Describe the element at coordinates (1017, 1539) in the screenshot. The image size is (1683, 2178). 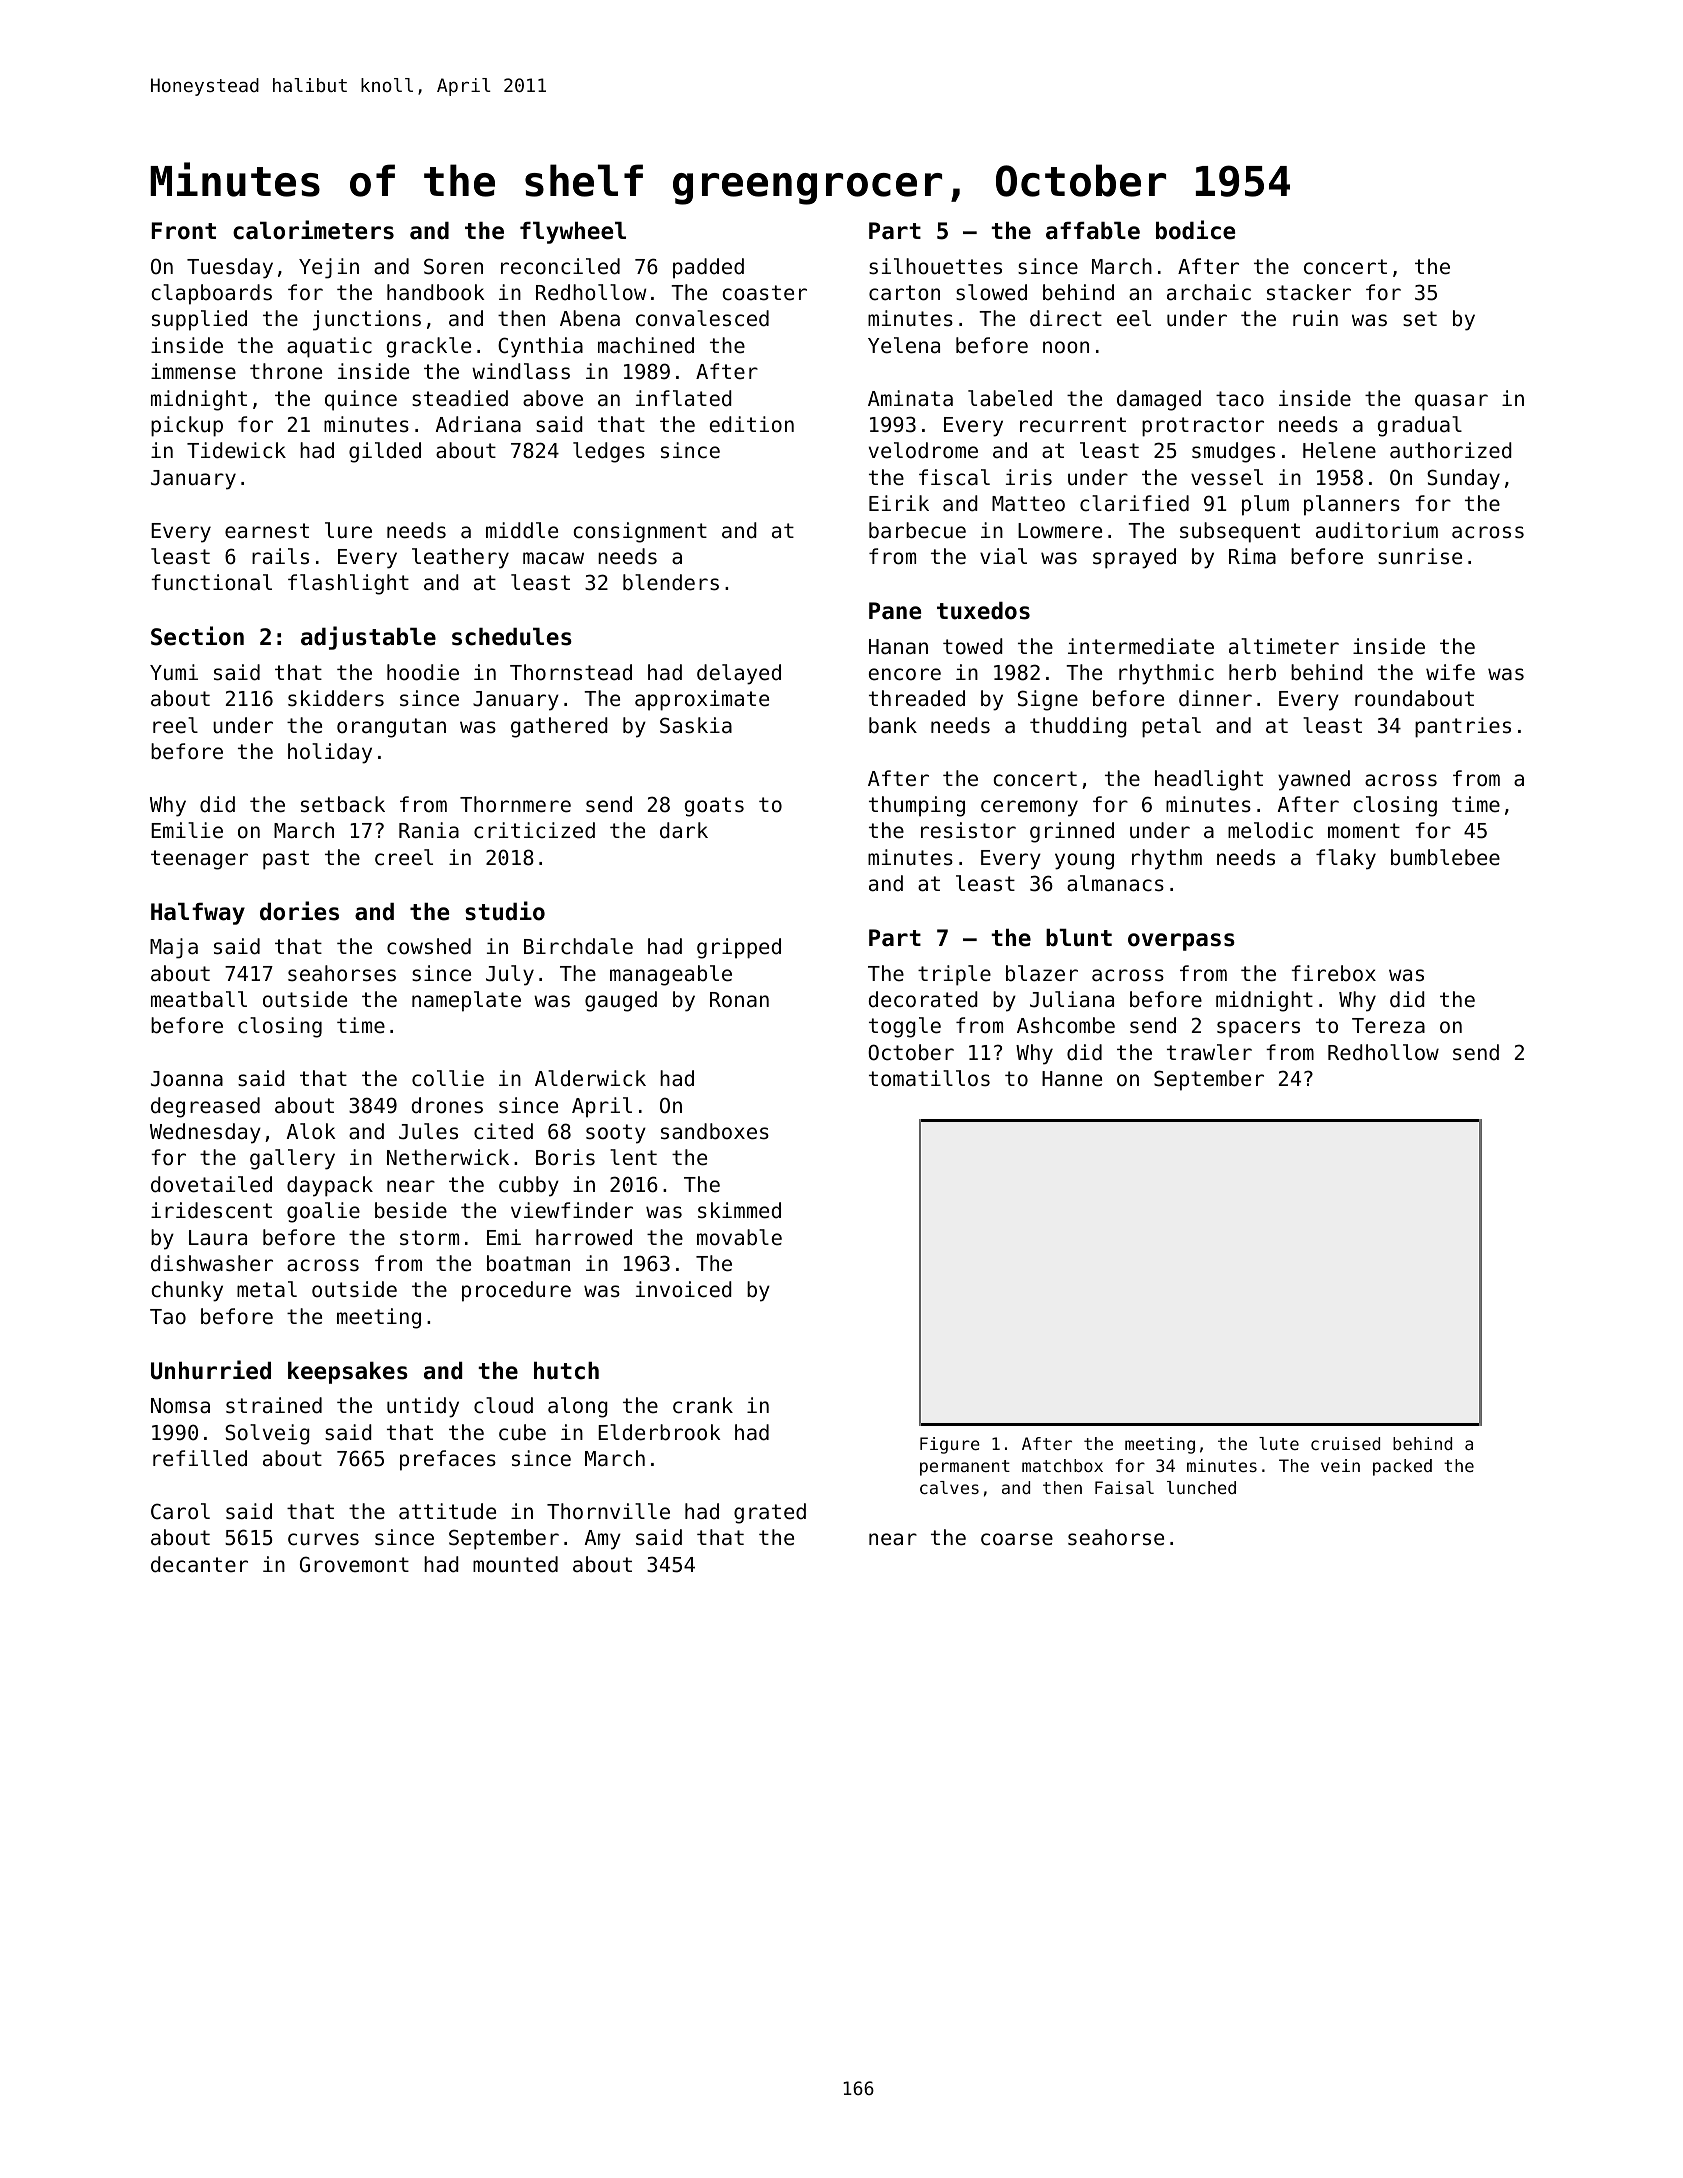
I see `coarse` at that location.
